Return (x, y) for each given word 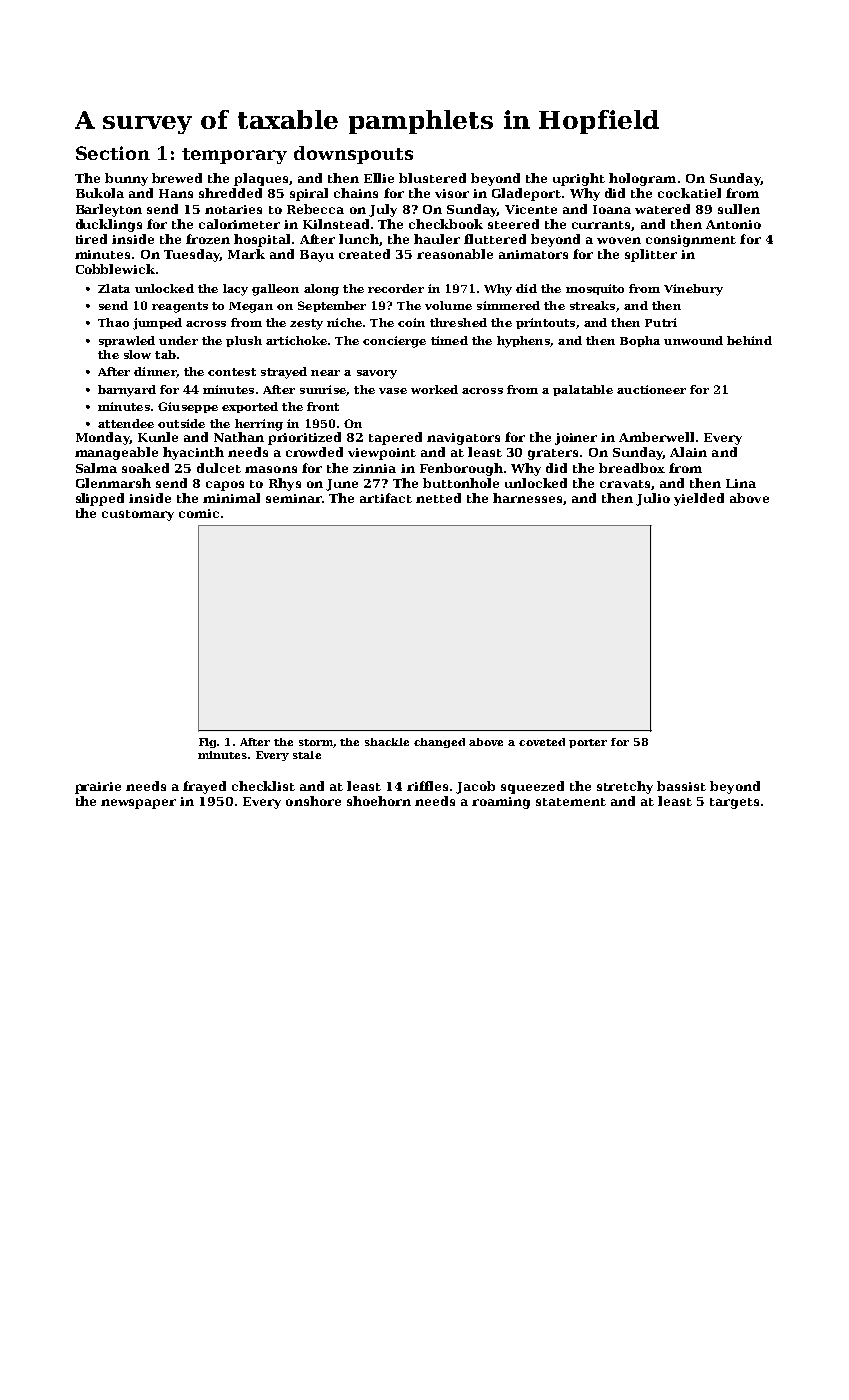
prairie (98, 788)
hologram (642, 179)
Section (113, 153)
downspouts (353, 155)
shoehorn (379, 801)
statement (571, 802)
